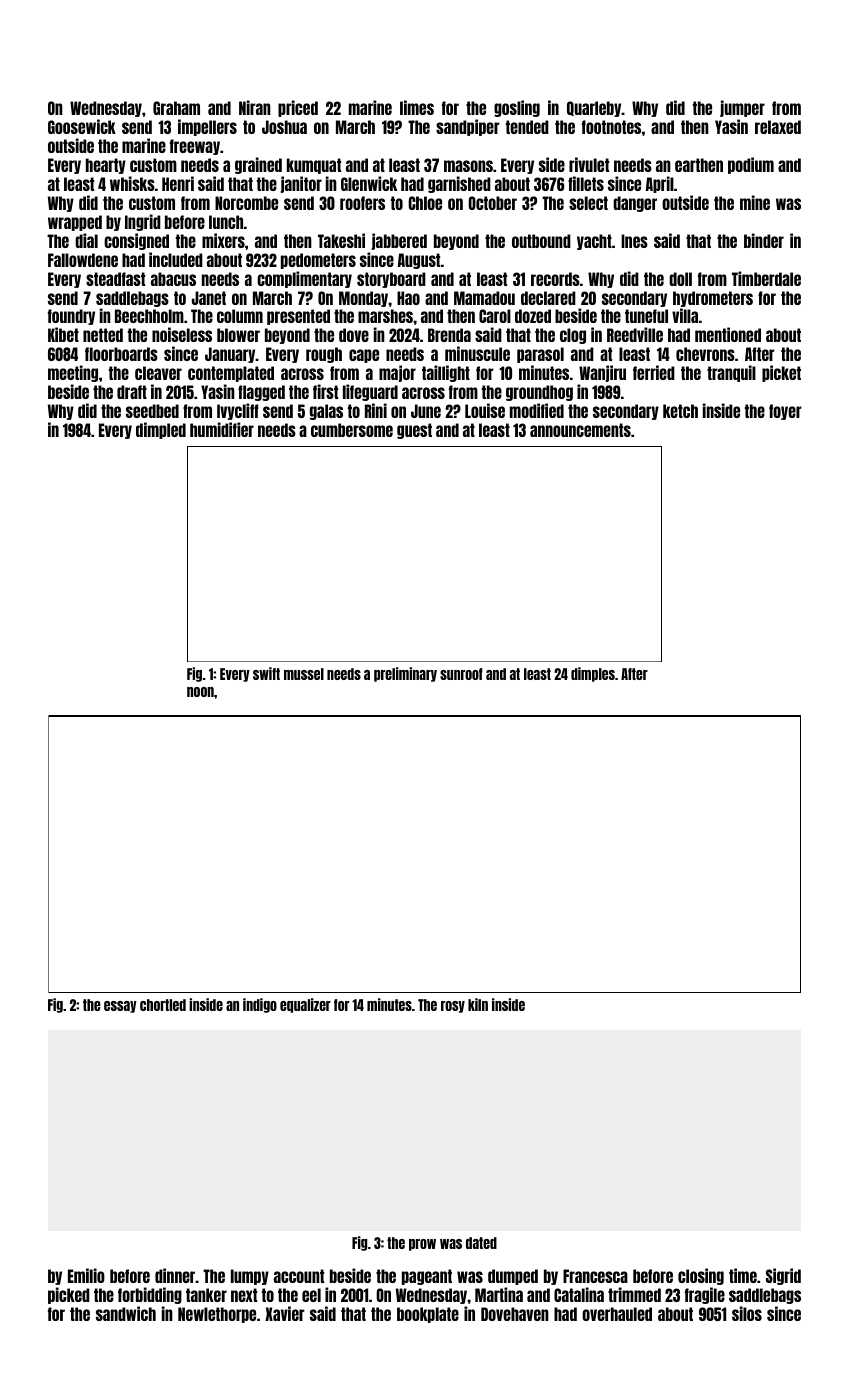 The height and width of the screenshot is (1400, 849). I want to click on dimples, so click(593, 674).
